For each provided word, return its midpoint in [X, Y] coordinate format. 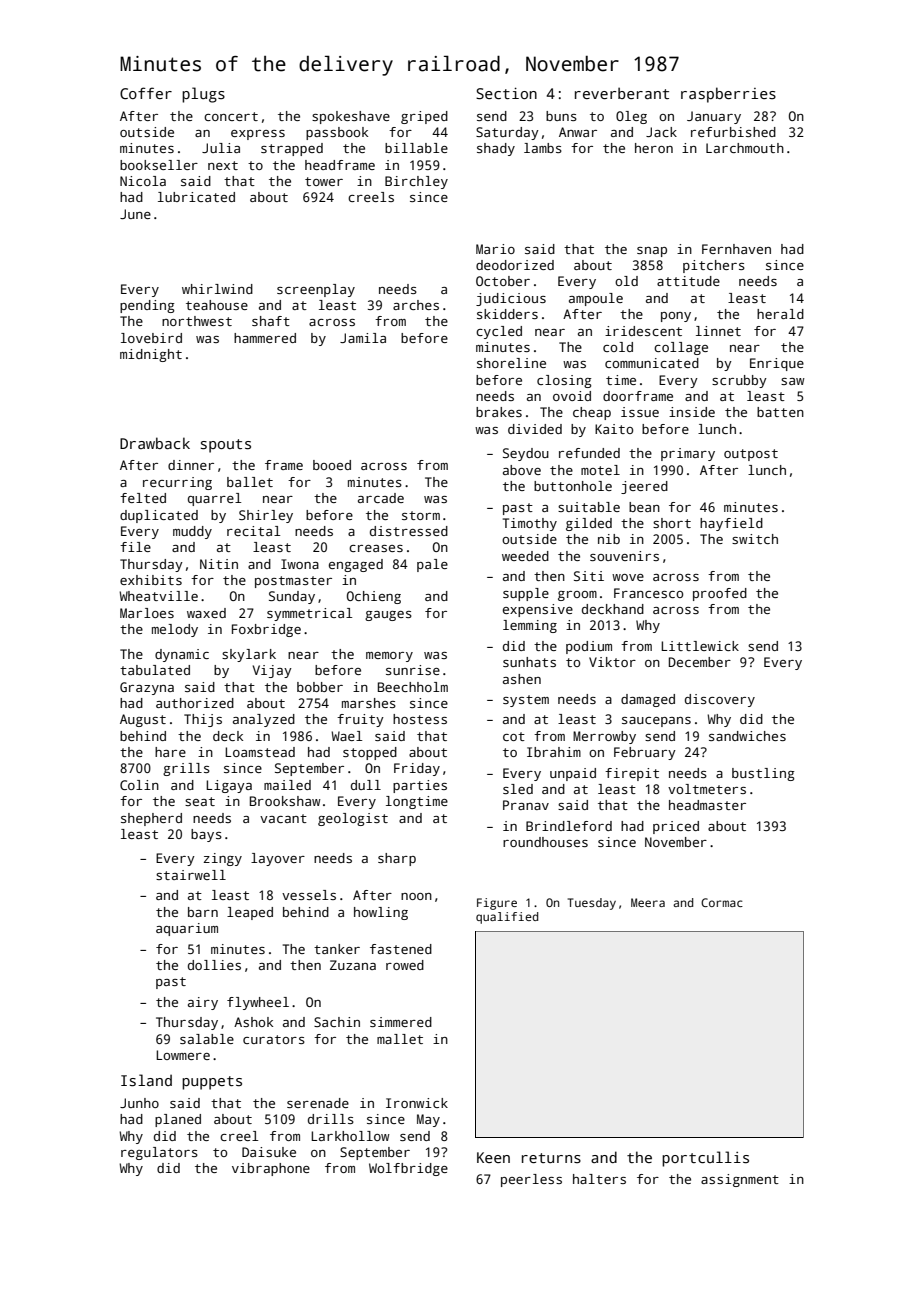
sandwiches [747, 736]
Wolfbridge [408, 1169]
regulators [159, 1153]
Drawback [155, 443]
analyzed [264, 720]
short [672, 523]
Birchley [416, 182]
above [522, 470]
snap [652, 252]
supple [526, 594]
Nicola [143, 181]
